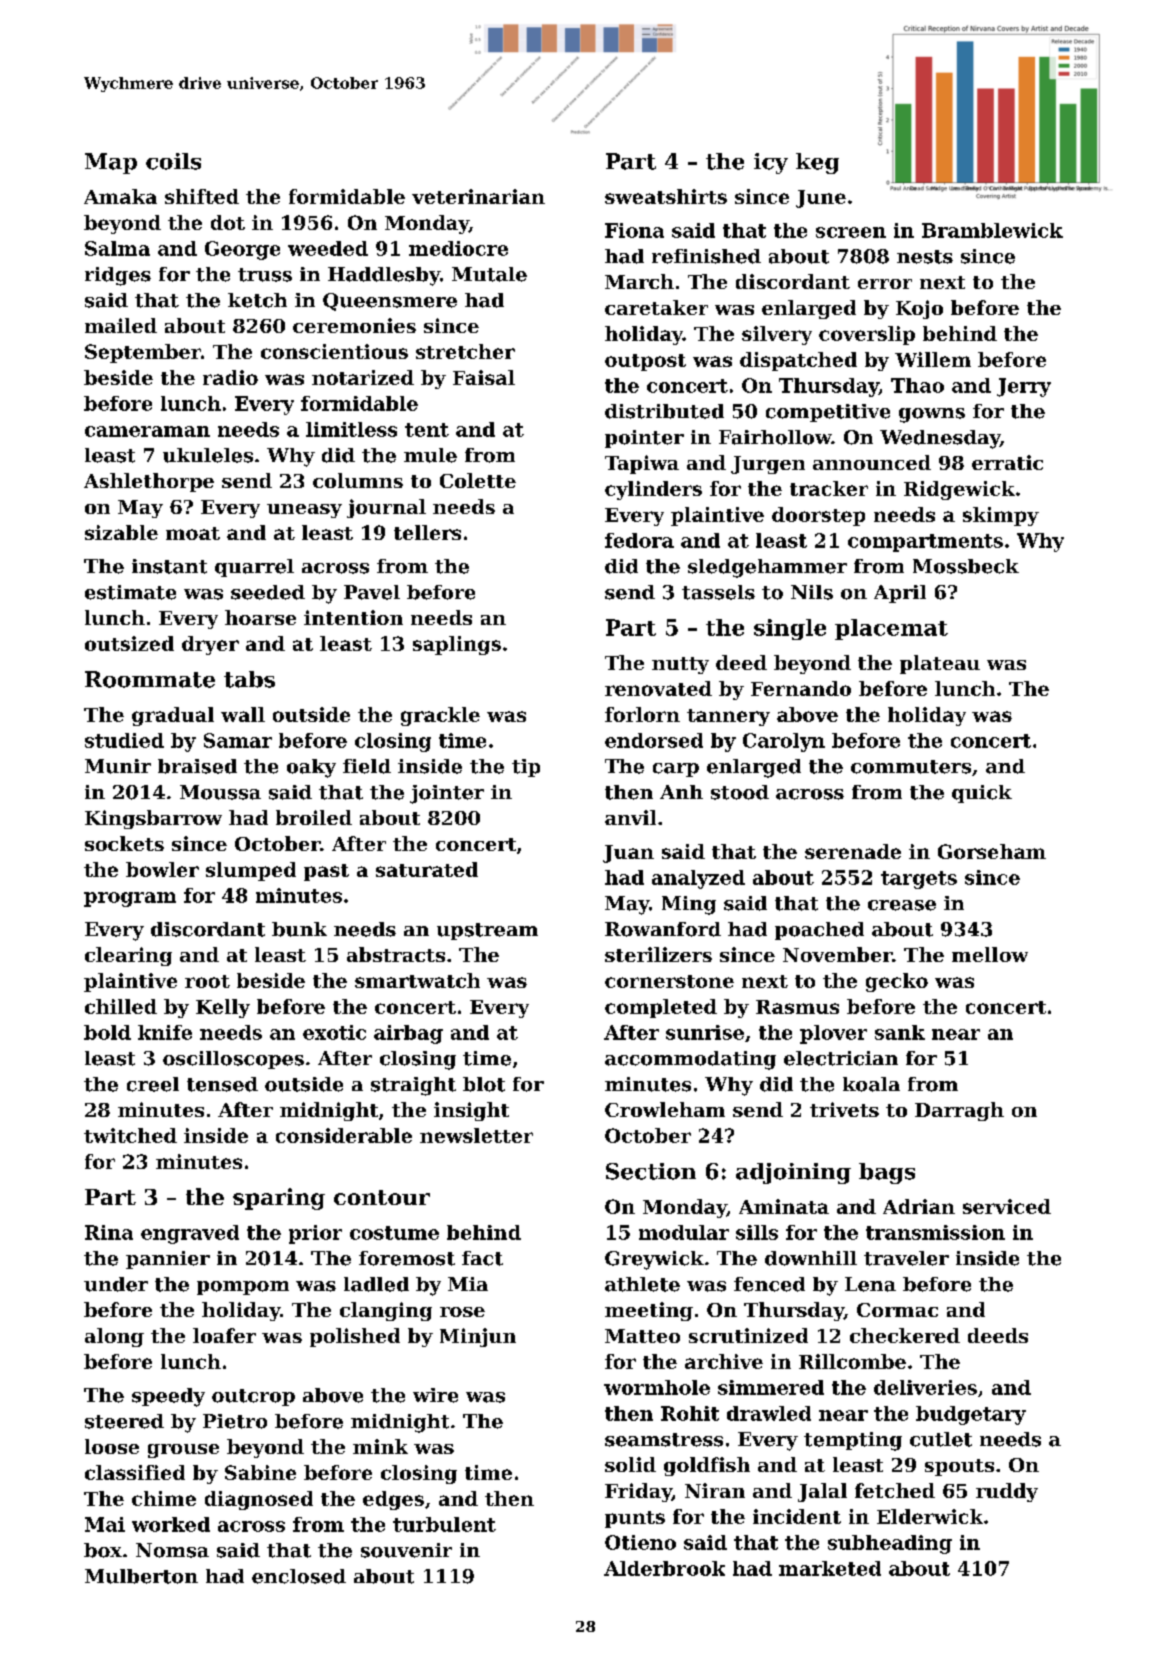 This page has height=1666, width=1150. What do you see at coordinates (427, 532) in the page?
I see `tellers` at bounding box center [427, 532].
